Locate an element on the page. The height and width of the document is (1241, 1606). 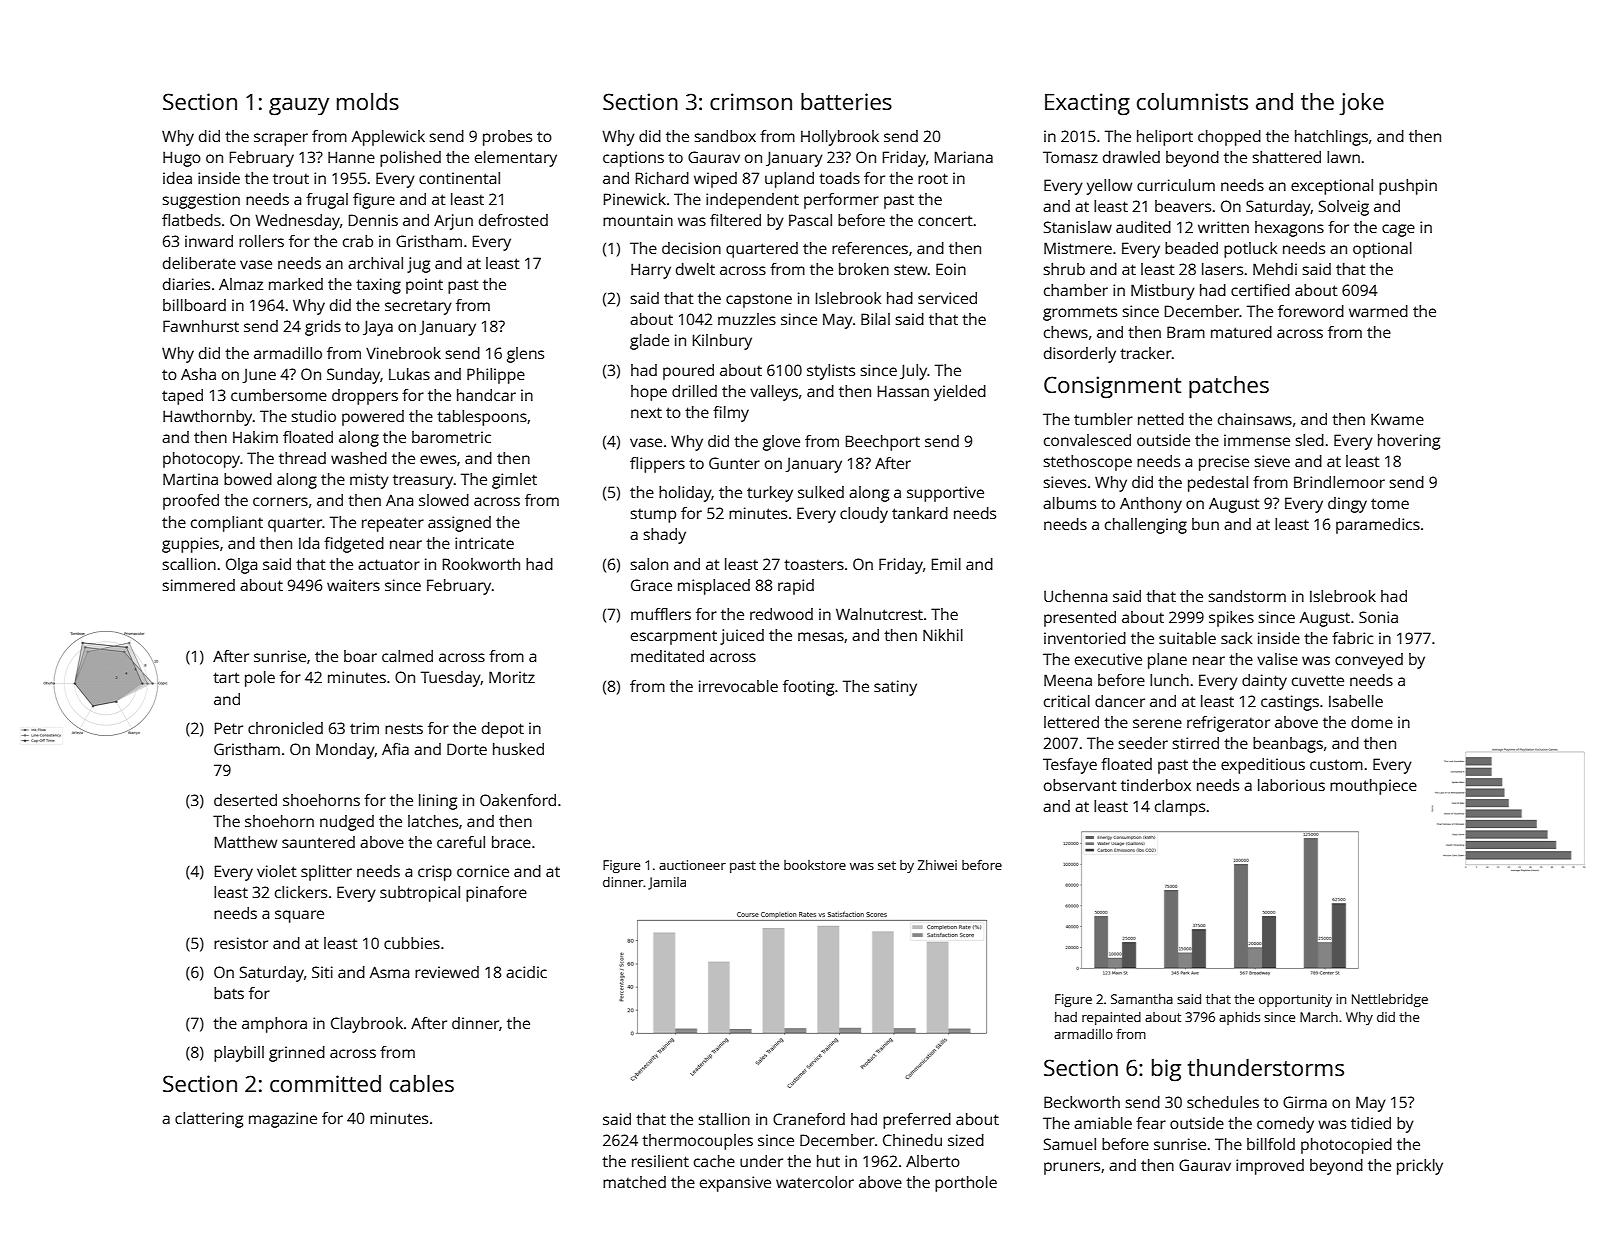
Mariana is located at coordinates (964, 157).
